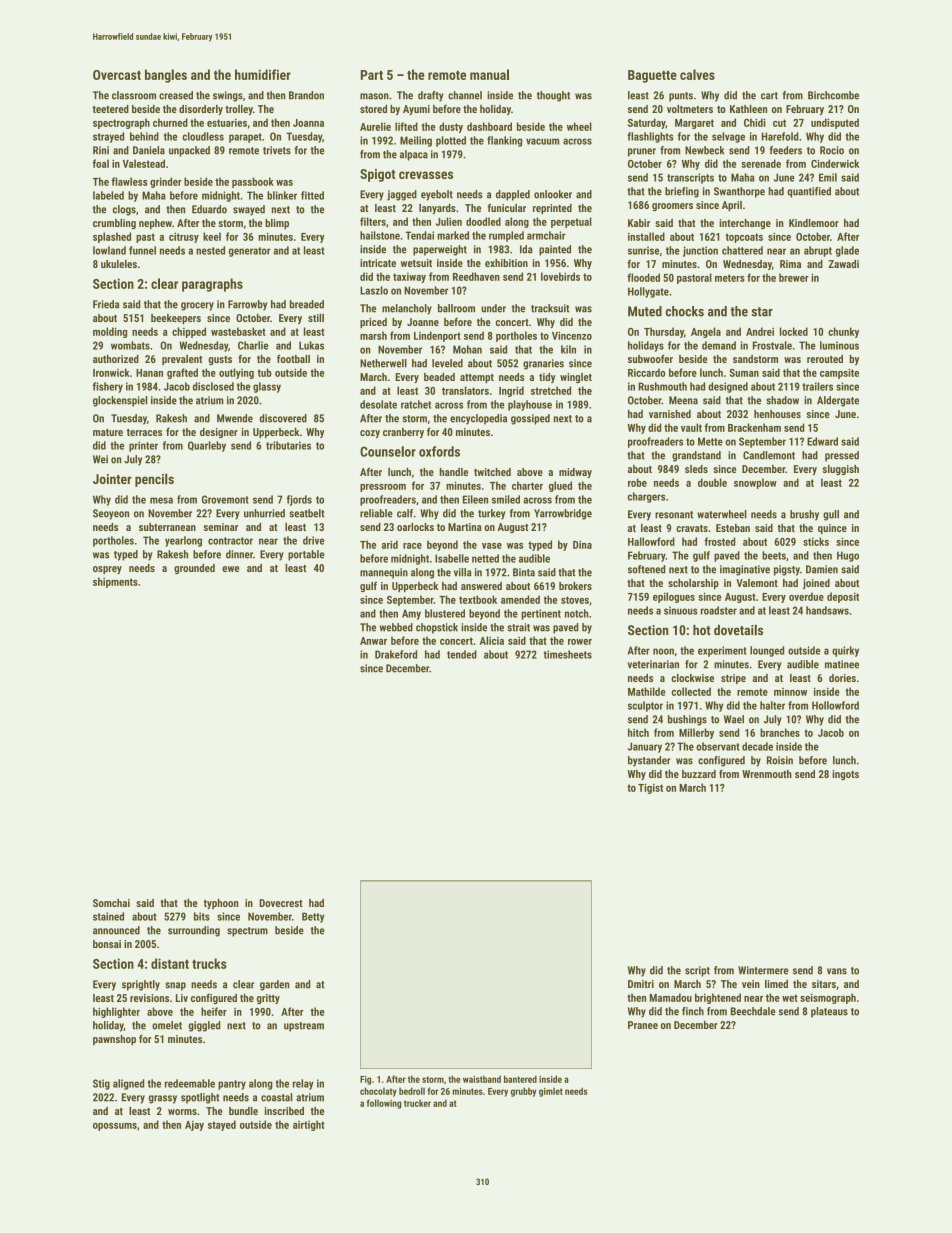 The image size is (952, 1233). I want to click on Anwar, so click(373, 641).
